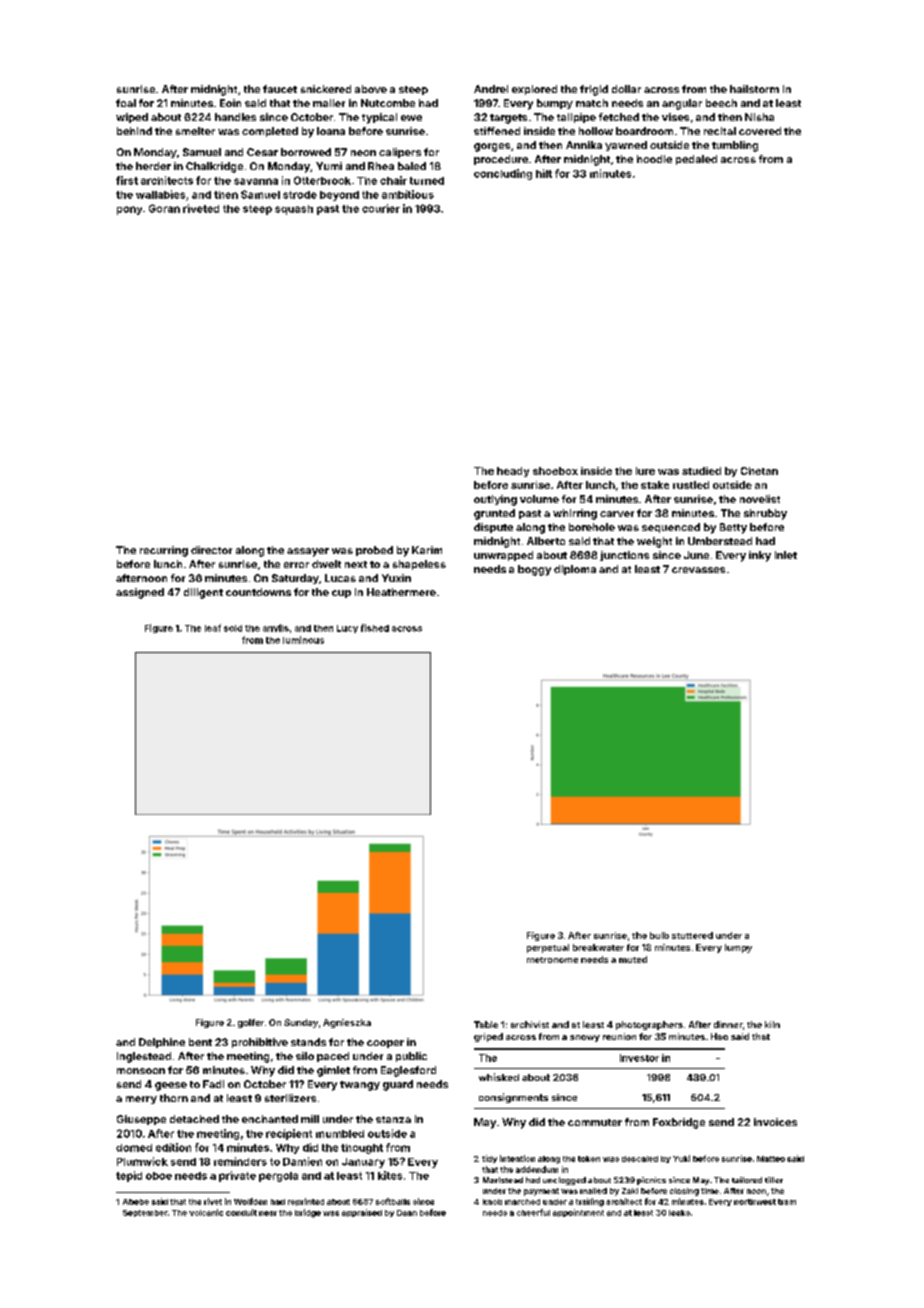 Image resolution: width=924 pixels, height=1308 pixels. What do you see at coordinates (427, 550) in the image?
I see `Karim` at bounding box center [427, 550].
